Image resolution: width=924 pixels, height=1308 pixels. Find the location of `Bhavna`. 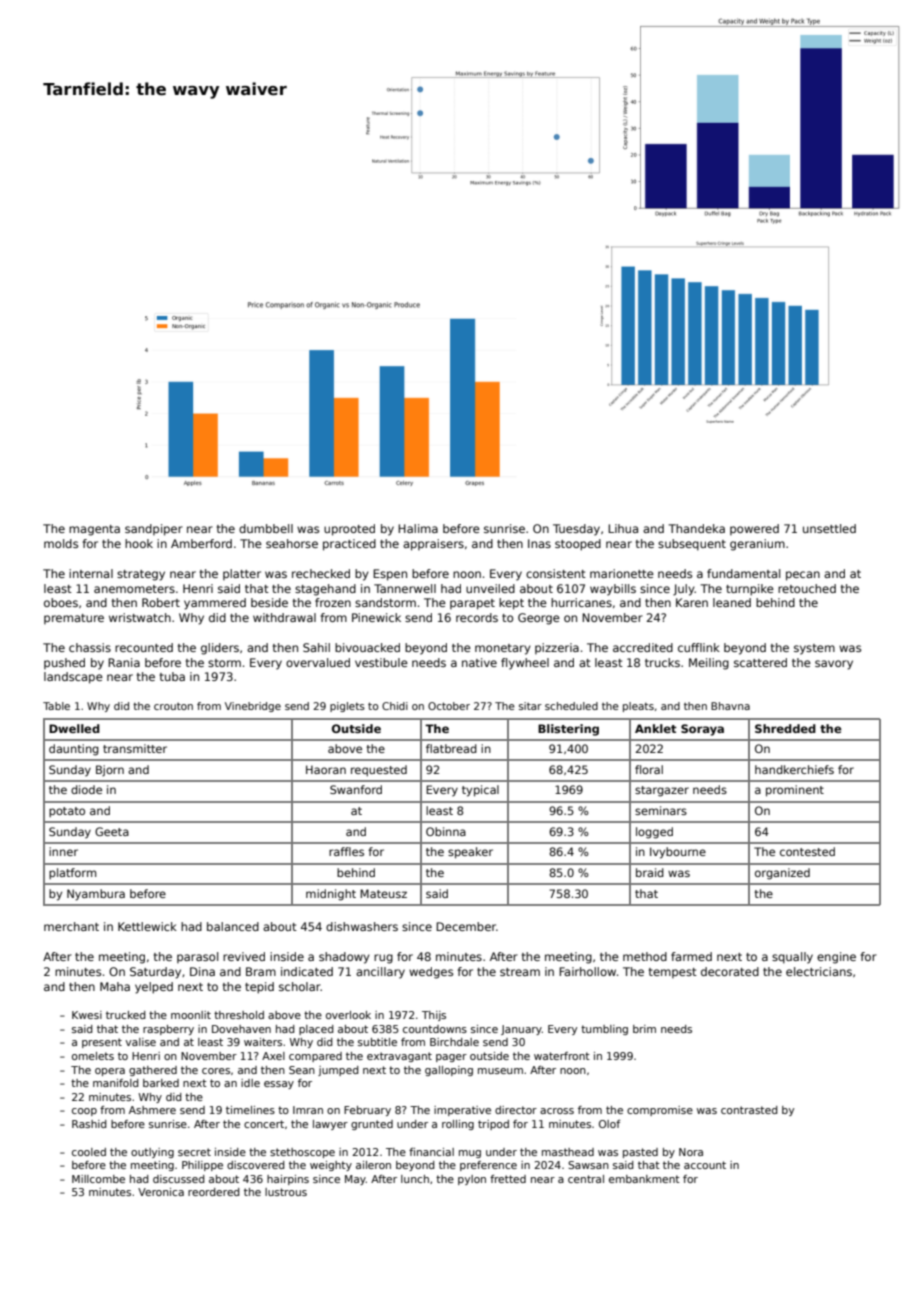

Bhavna is located at coordinates (730, 706).
